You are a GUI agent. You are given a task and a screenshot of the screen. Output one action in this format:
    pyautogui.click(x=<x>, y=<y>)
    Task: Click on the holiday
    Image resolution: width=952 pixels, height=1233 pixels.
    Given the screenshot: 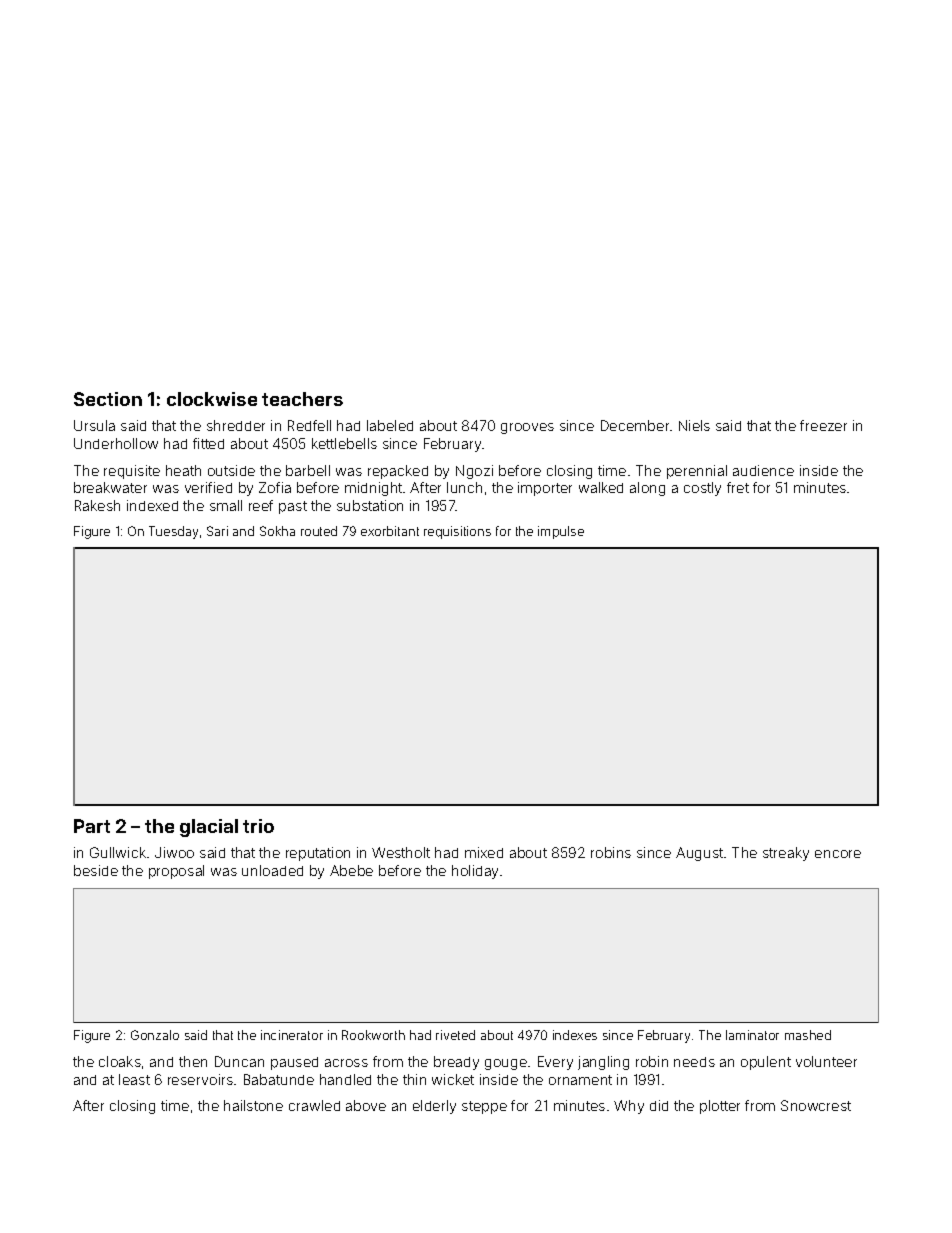 What is the action you would take?
    pyautogui.click(x=475, y=872)
